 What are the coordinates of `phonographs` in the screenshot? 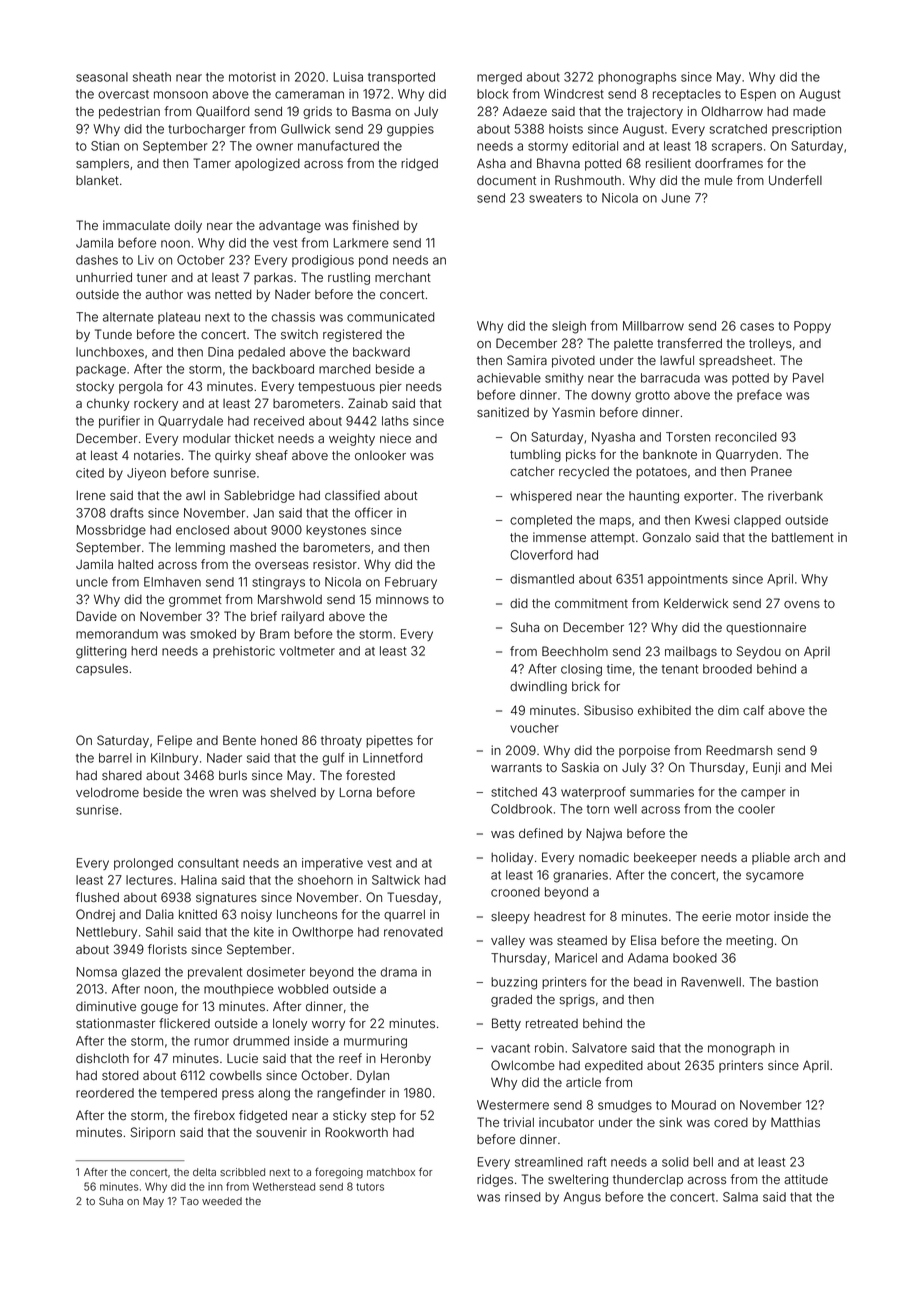 It's located at (637, 78).
